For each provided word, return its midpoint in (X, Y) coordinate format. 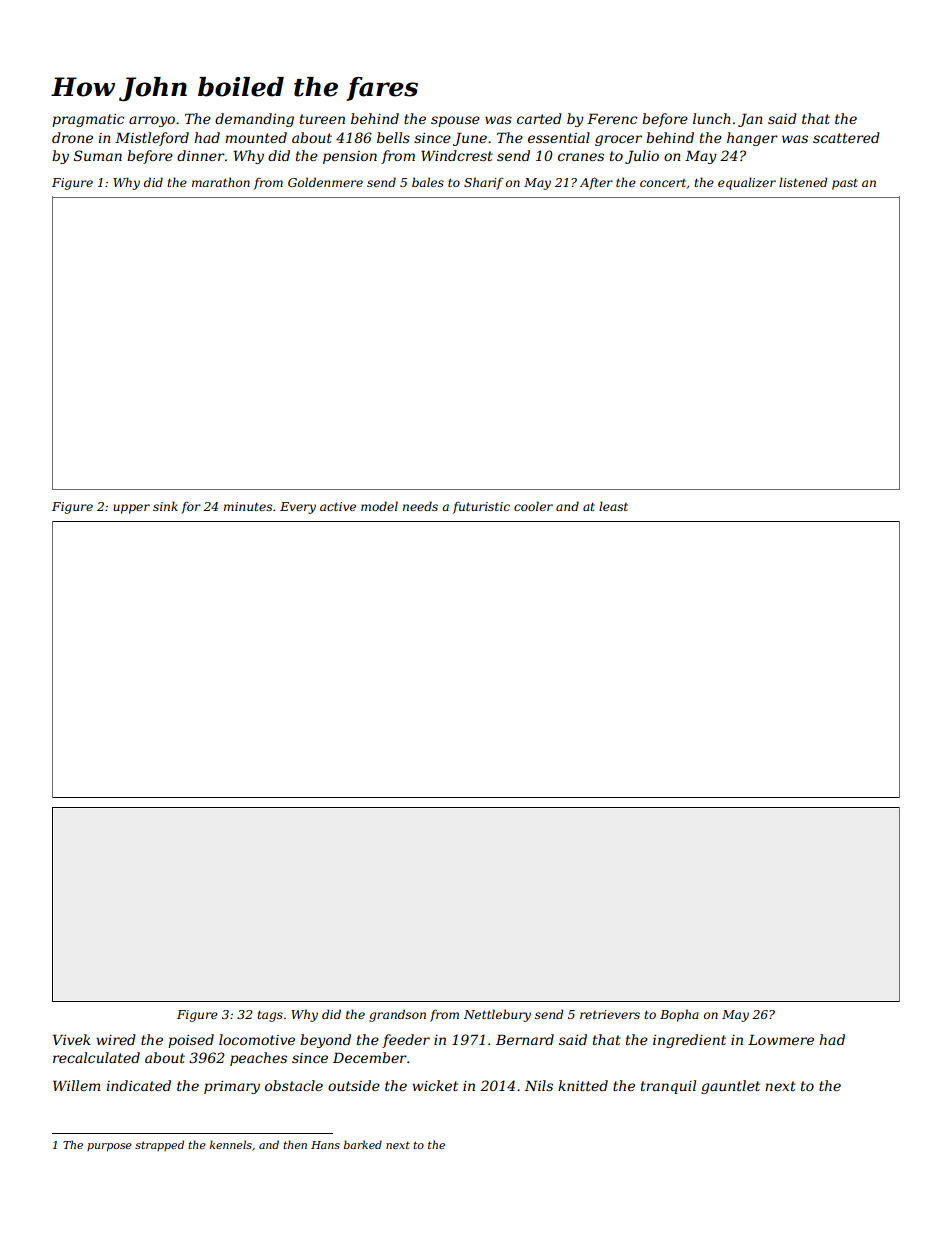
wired (116, 1039)
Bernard (525, 1039)
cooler (533, 506)
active (338, 506)
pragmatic (88, 120)
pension (350, 157)
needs (420, 506)
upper (131, 509)
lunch (712, 118)
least (613, 506)
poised (191, 1041)
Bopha (679, 1015)
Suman (98, 155)
